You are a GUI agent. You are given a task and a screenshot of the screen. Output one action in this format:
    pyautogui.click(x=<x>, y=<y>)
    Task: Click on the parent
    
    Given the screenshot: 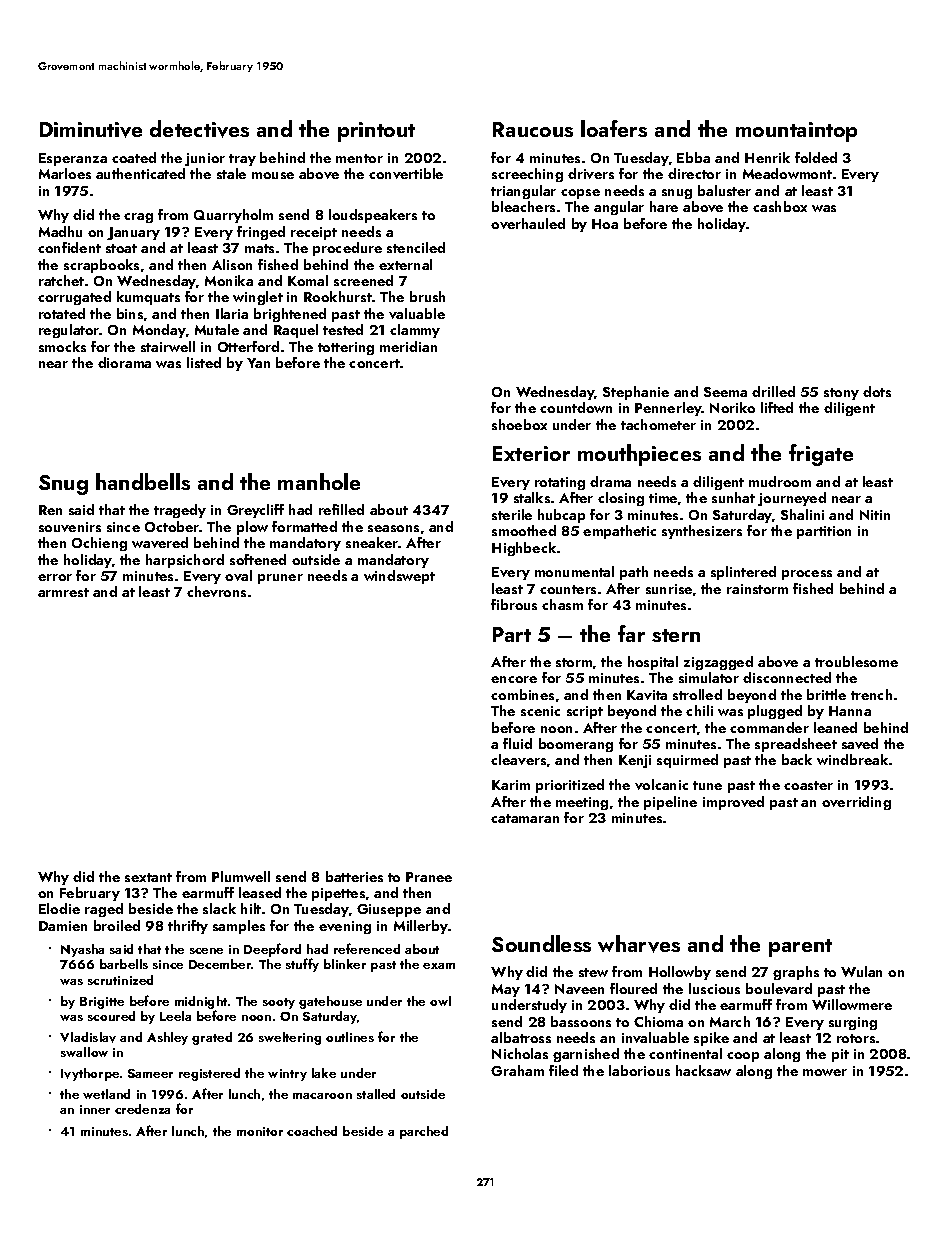 What is the action you would take?
    pyautogui.click(x=800, y=948)
